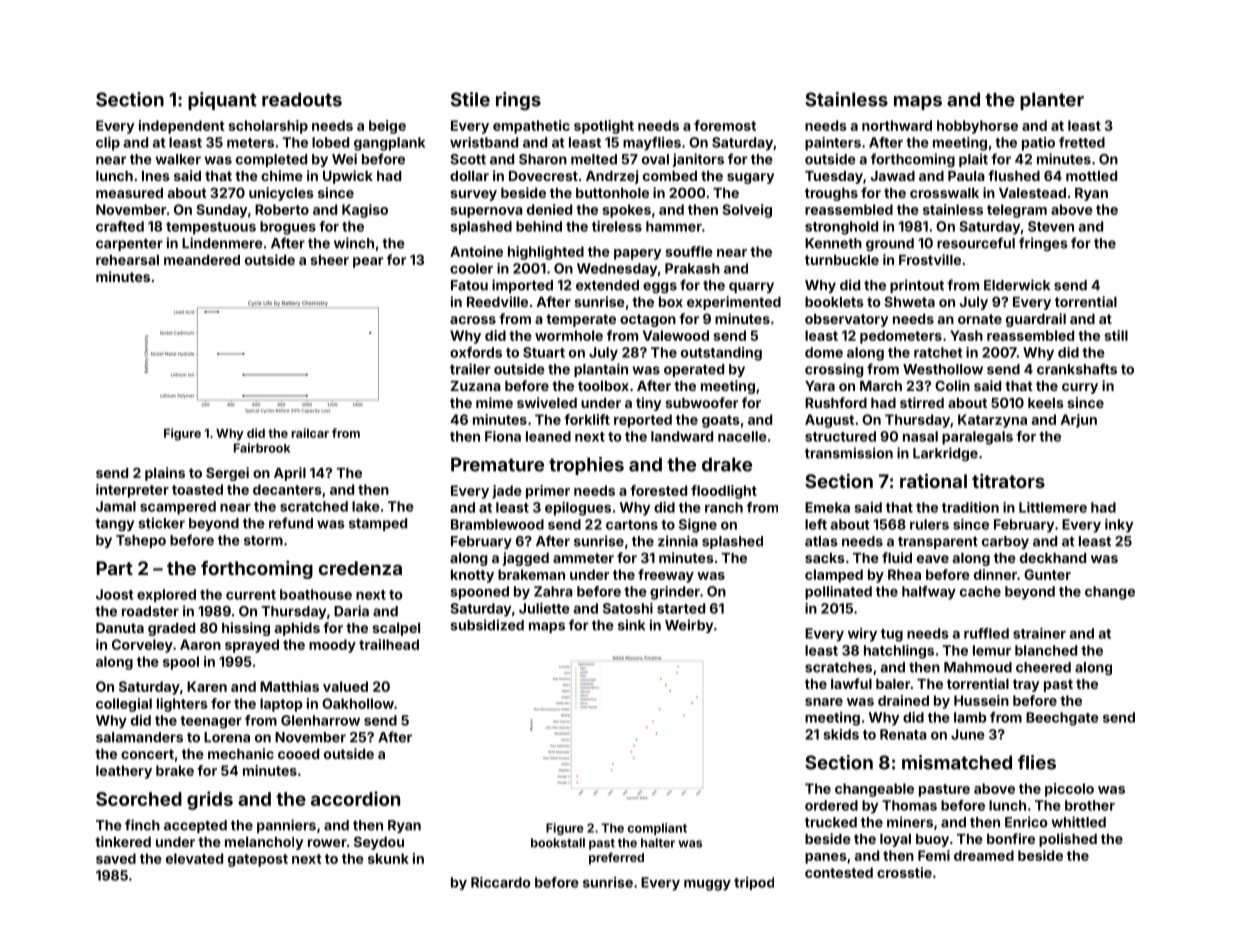 This image has height=952, width=1233. I want to click on skunk, so click(388, 858).
